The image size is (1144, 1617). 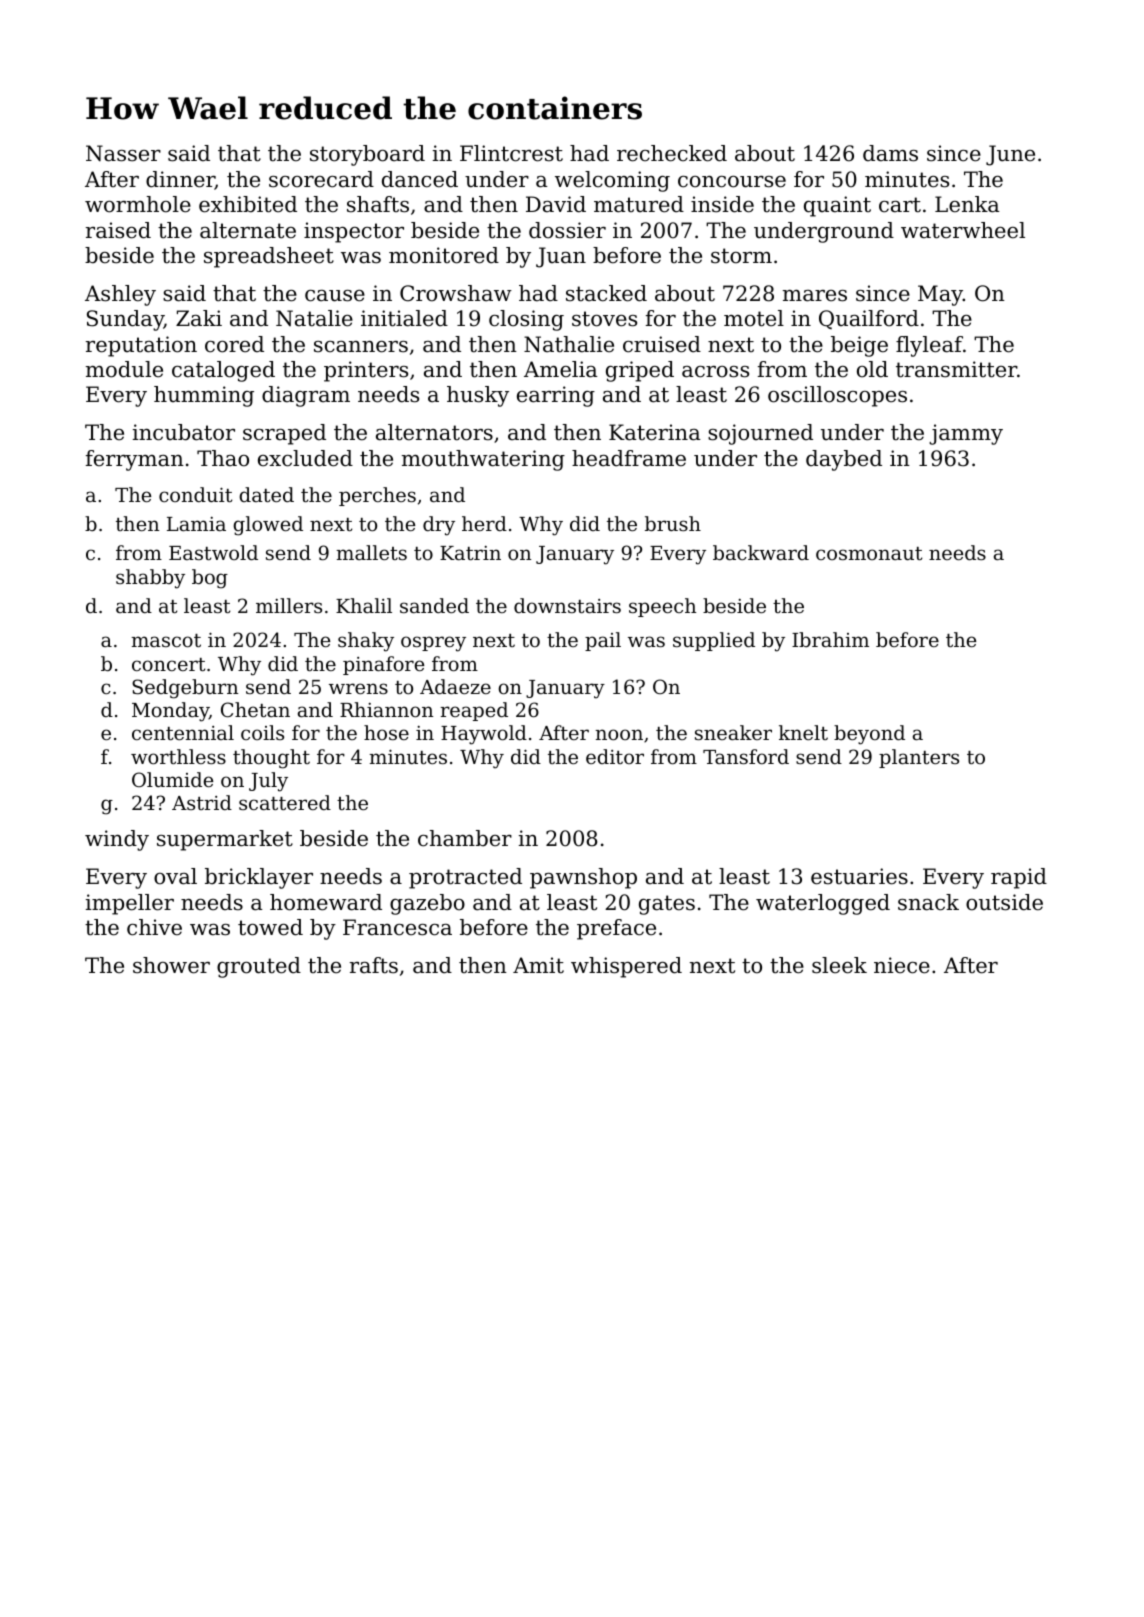 What do you see at coordinates (672, 153) in the screenshot?
I see `rechecked` at bounding box center [672, 153].
